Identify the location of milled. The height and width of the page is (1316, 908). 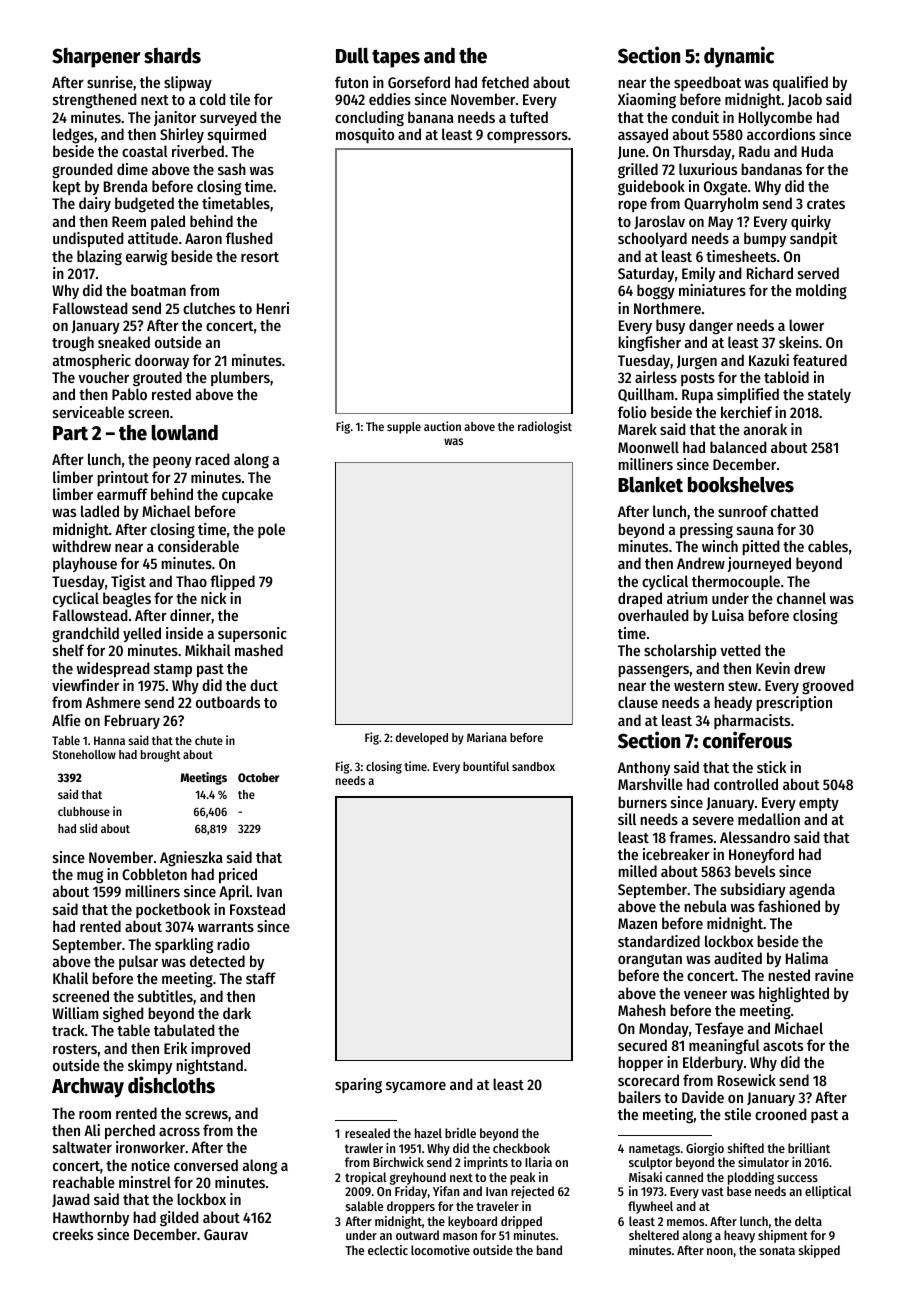
(637, 871).
